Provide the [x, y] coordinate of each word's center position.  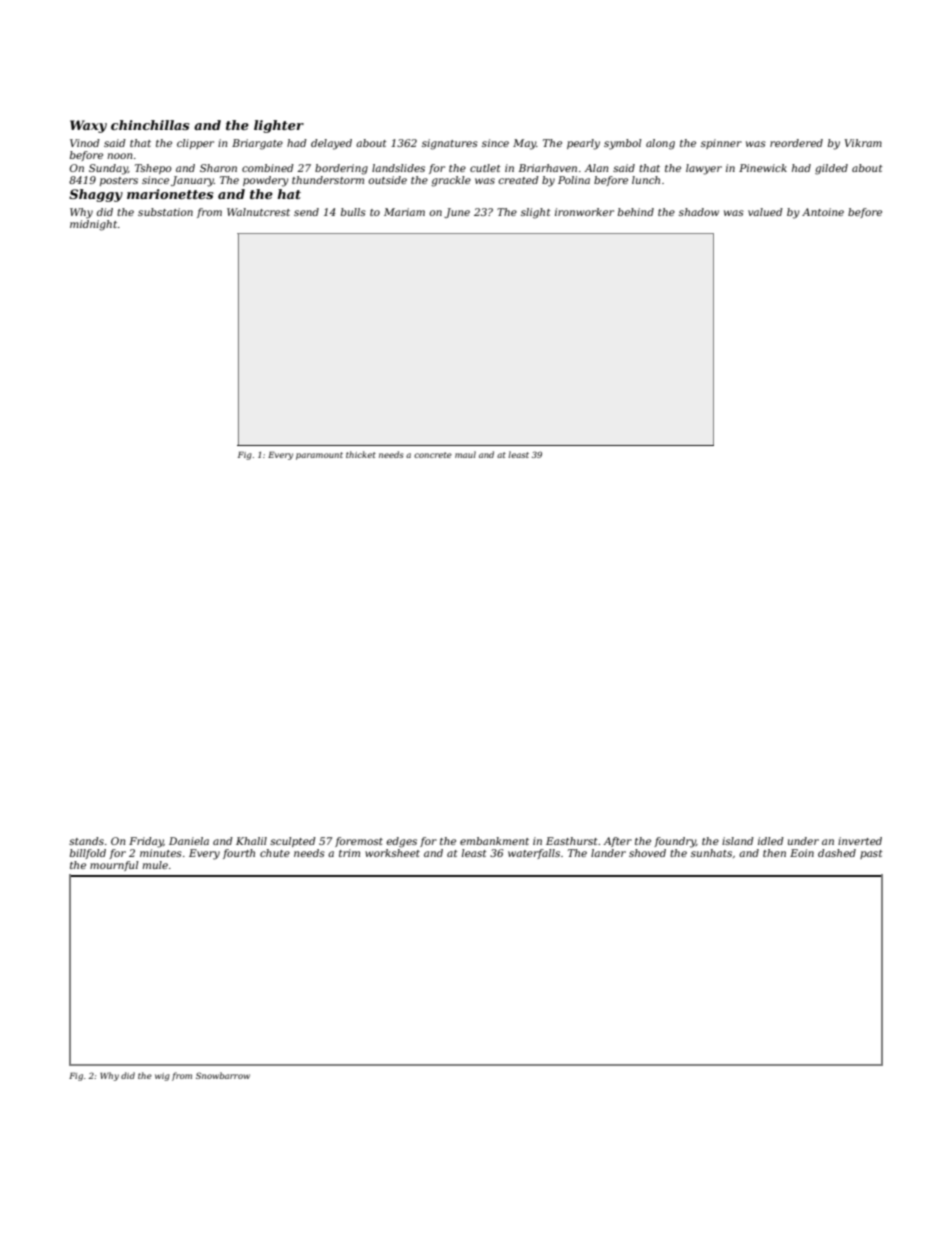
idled [771, 841]
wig [162, 1077]
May [524, 144]
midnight [93, 225]
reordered [796, 143]
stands [86, 841]
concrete [433, 455]
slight [536, 213]
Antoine [823, 212]
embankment [494, 841]
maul [465, 454]
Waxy [88, 126]
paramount [319, 456]
